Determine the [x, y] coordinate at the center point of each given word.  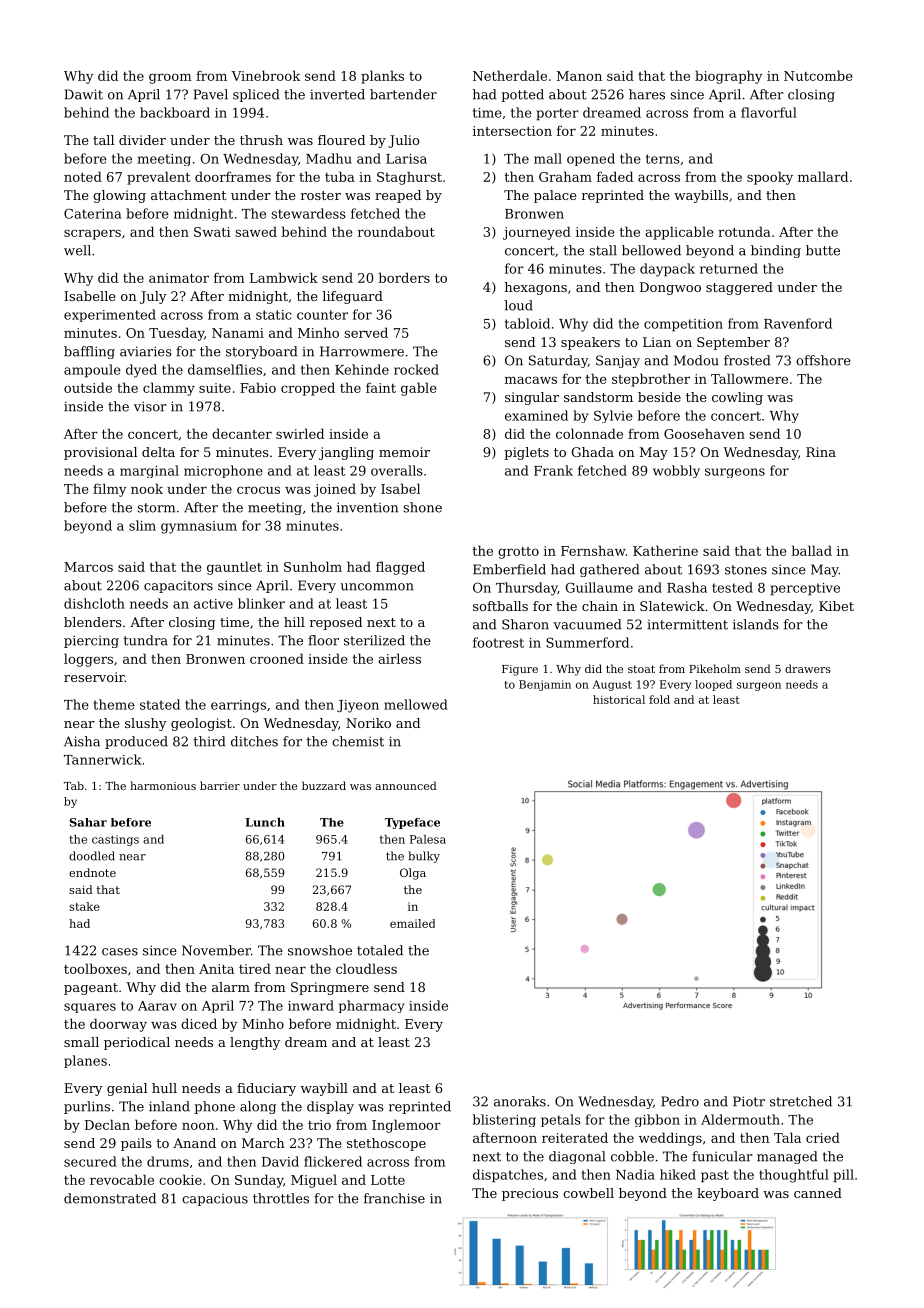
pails [136, 1144]
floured [341, 140]
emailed [412, 923]
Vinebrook [265, 75]
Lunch [265, 822]
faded [615, 176]
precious [530, 1194]
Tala [787, 1137]
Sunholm [313, 566]
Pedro [680, 1101]
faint [381, 387]
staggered [739, 288]
